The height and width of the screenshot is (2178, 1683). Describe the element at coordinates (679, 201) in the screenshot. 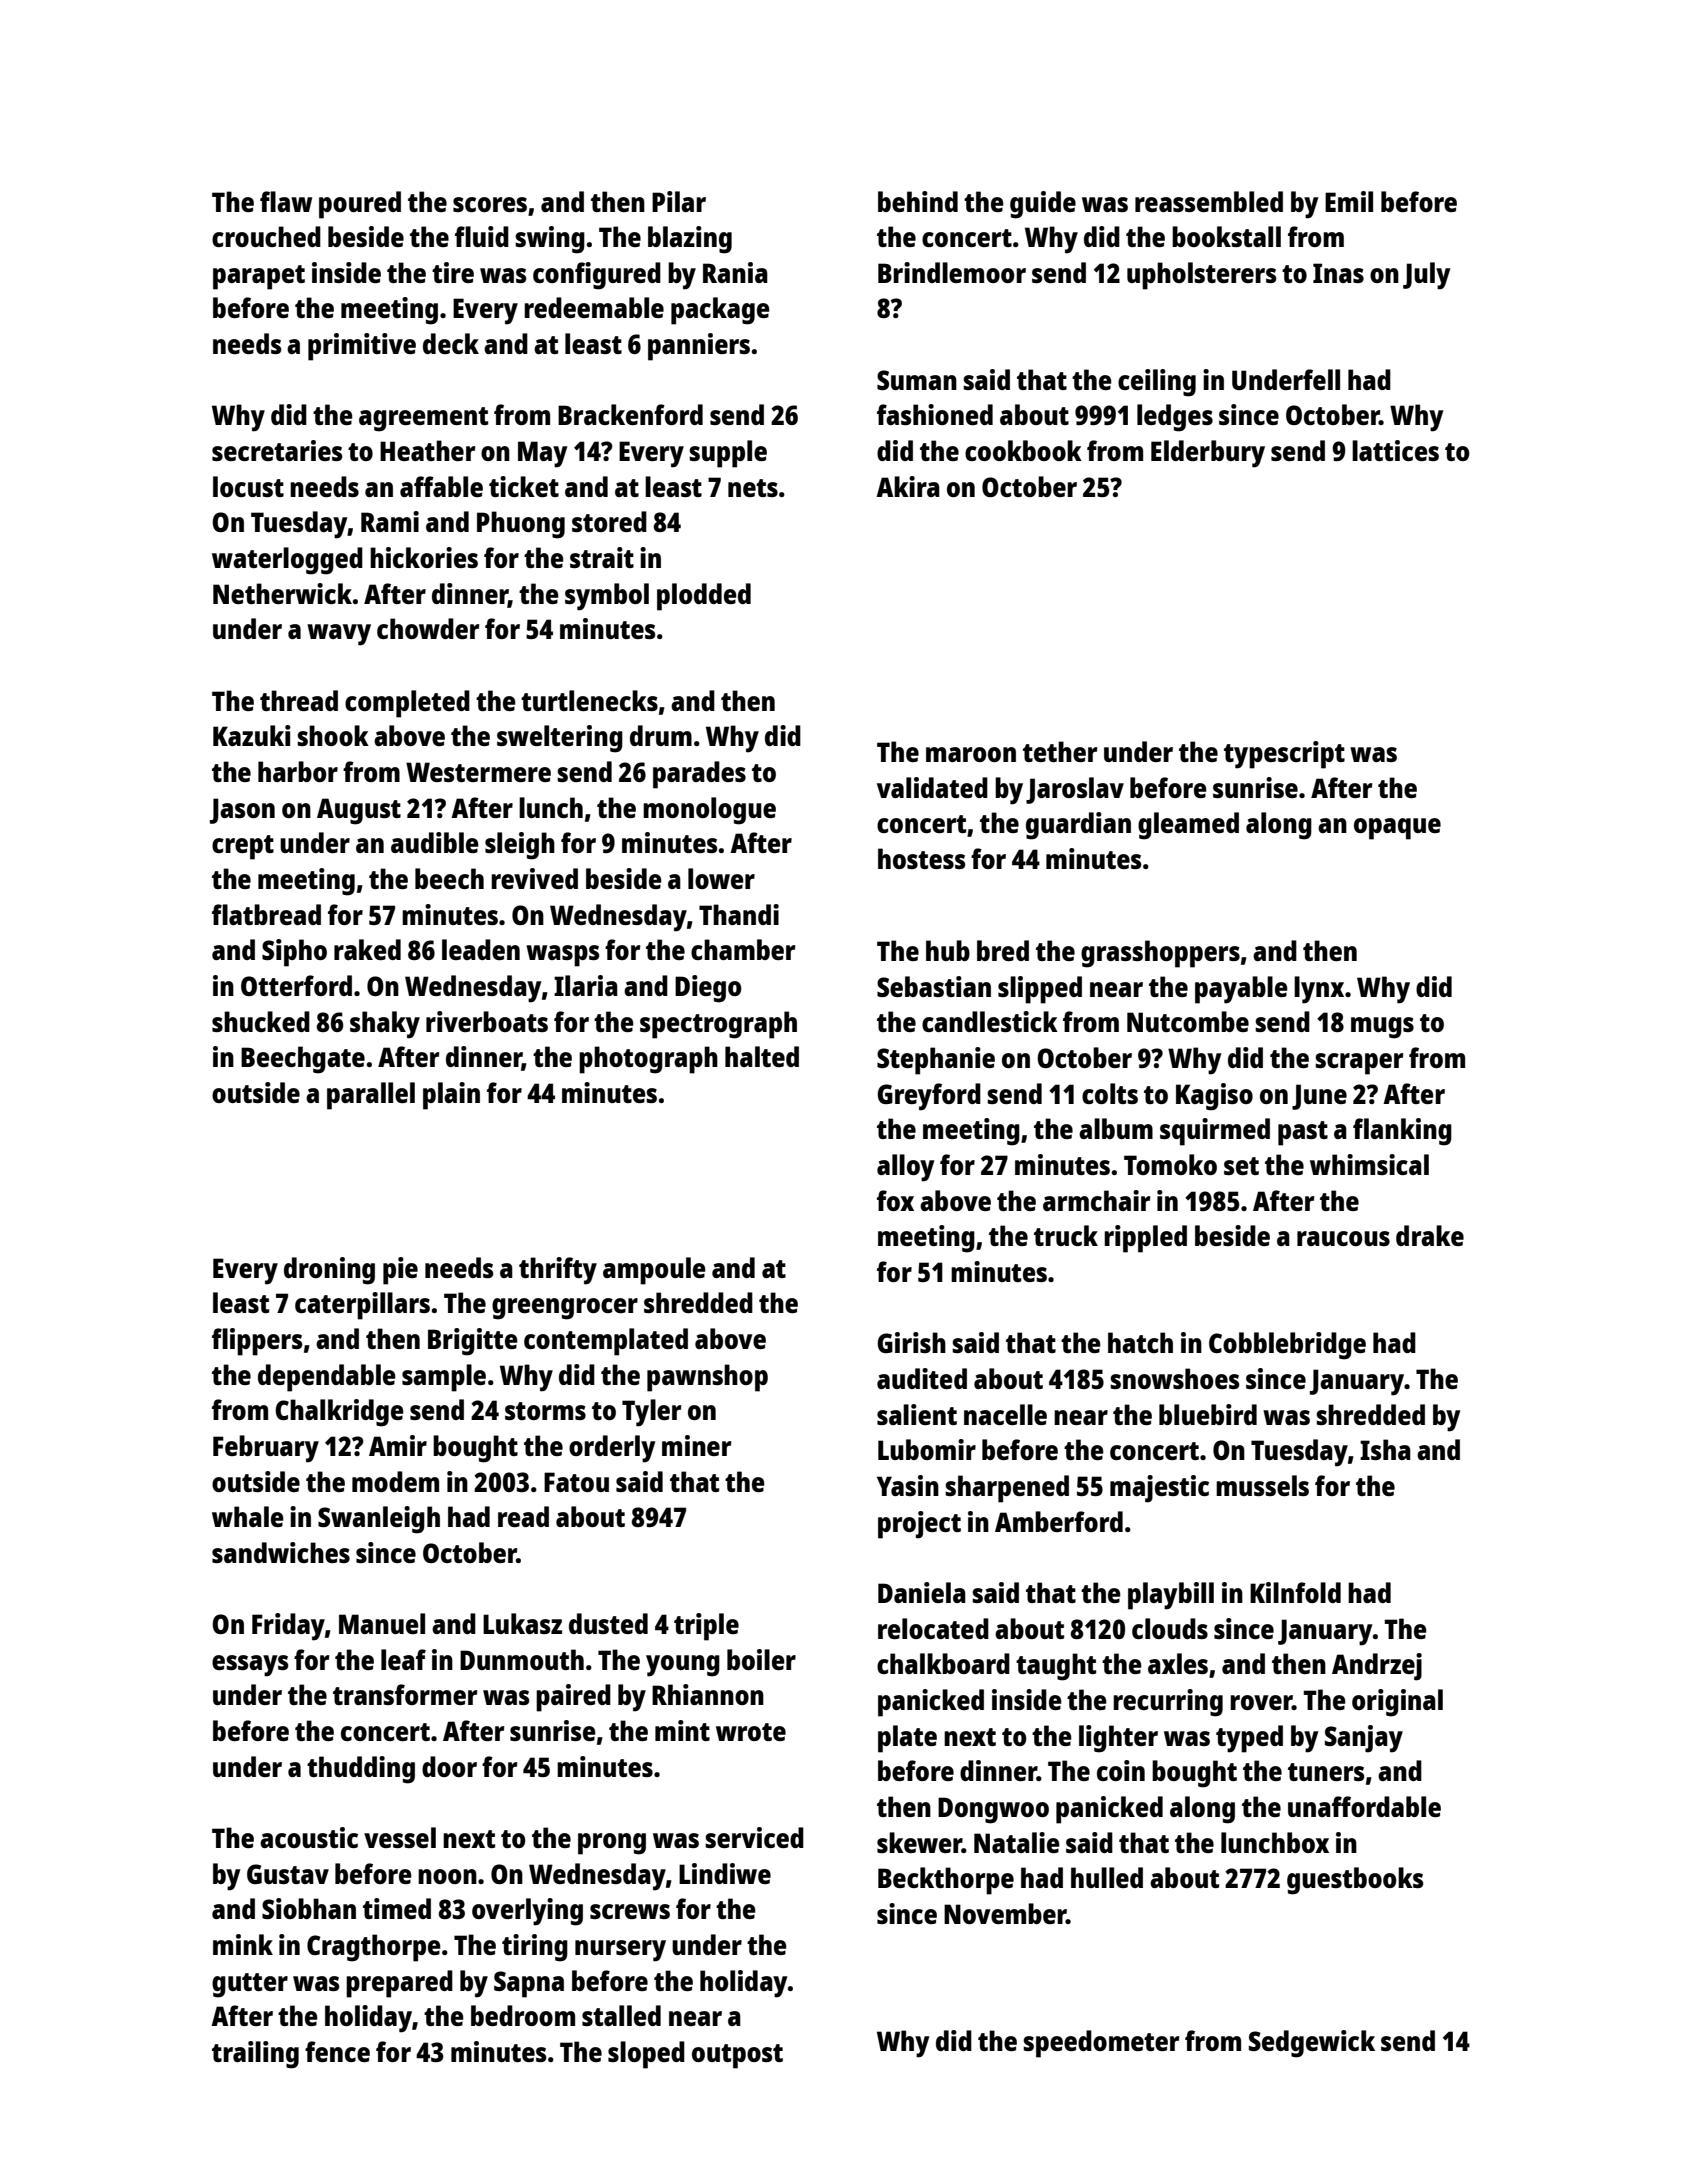

I see `Pilar` at that location.
